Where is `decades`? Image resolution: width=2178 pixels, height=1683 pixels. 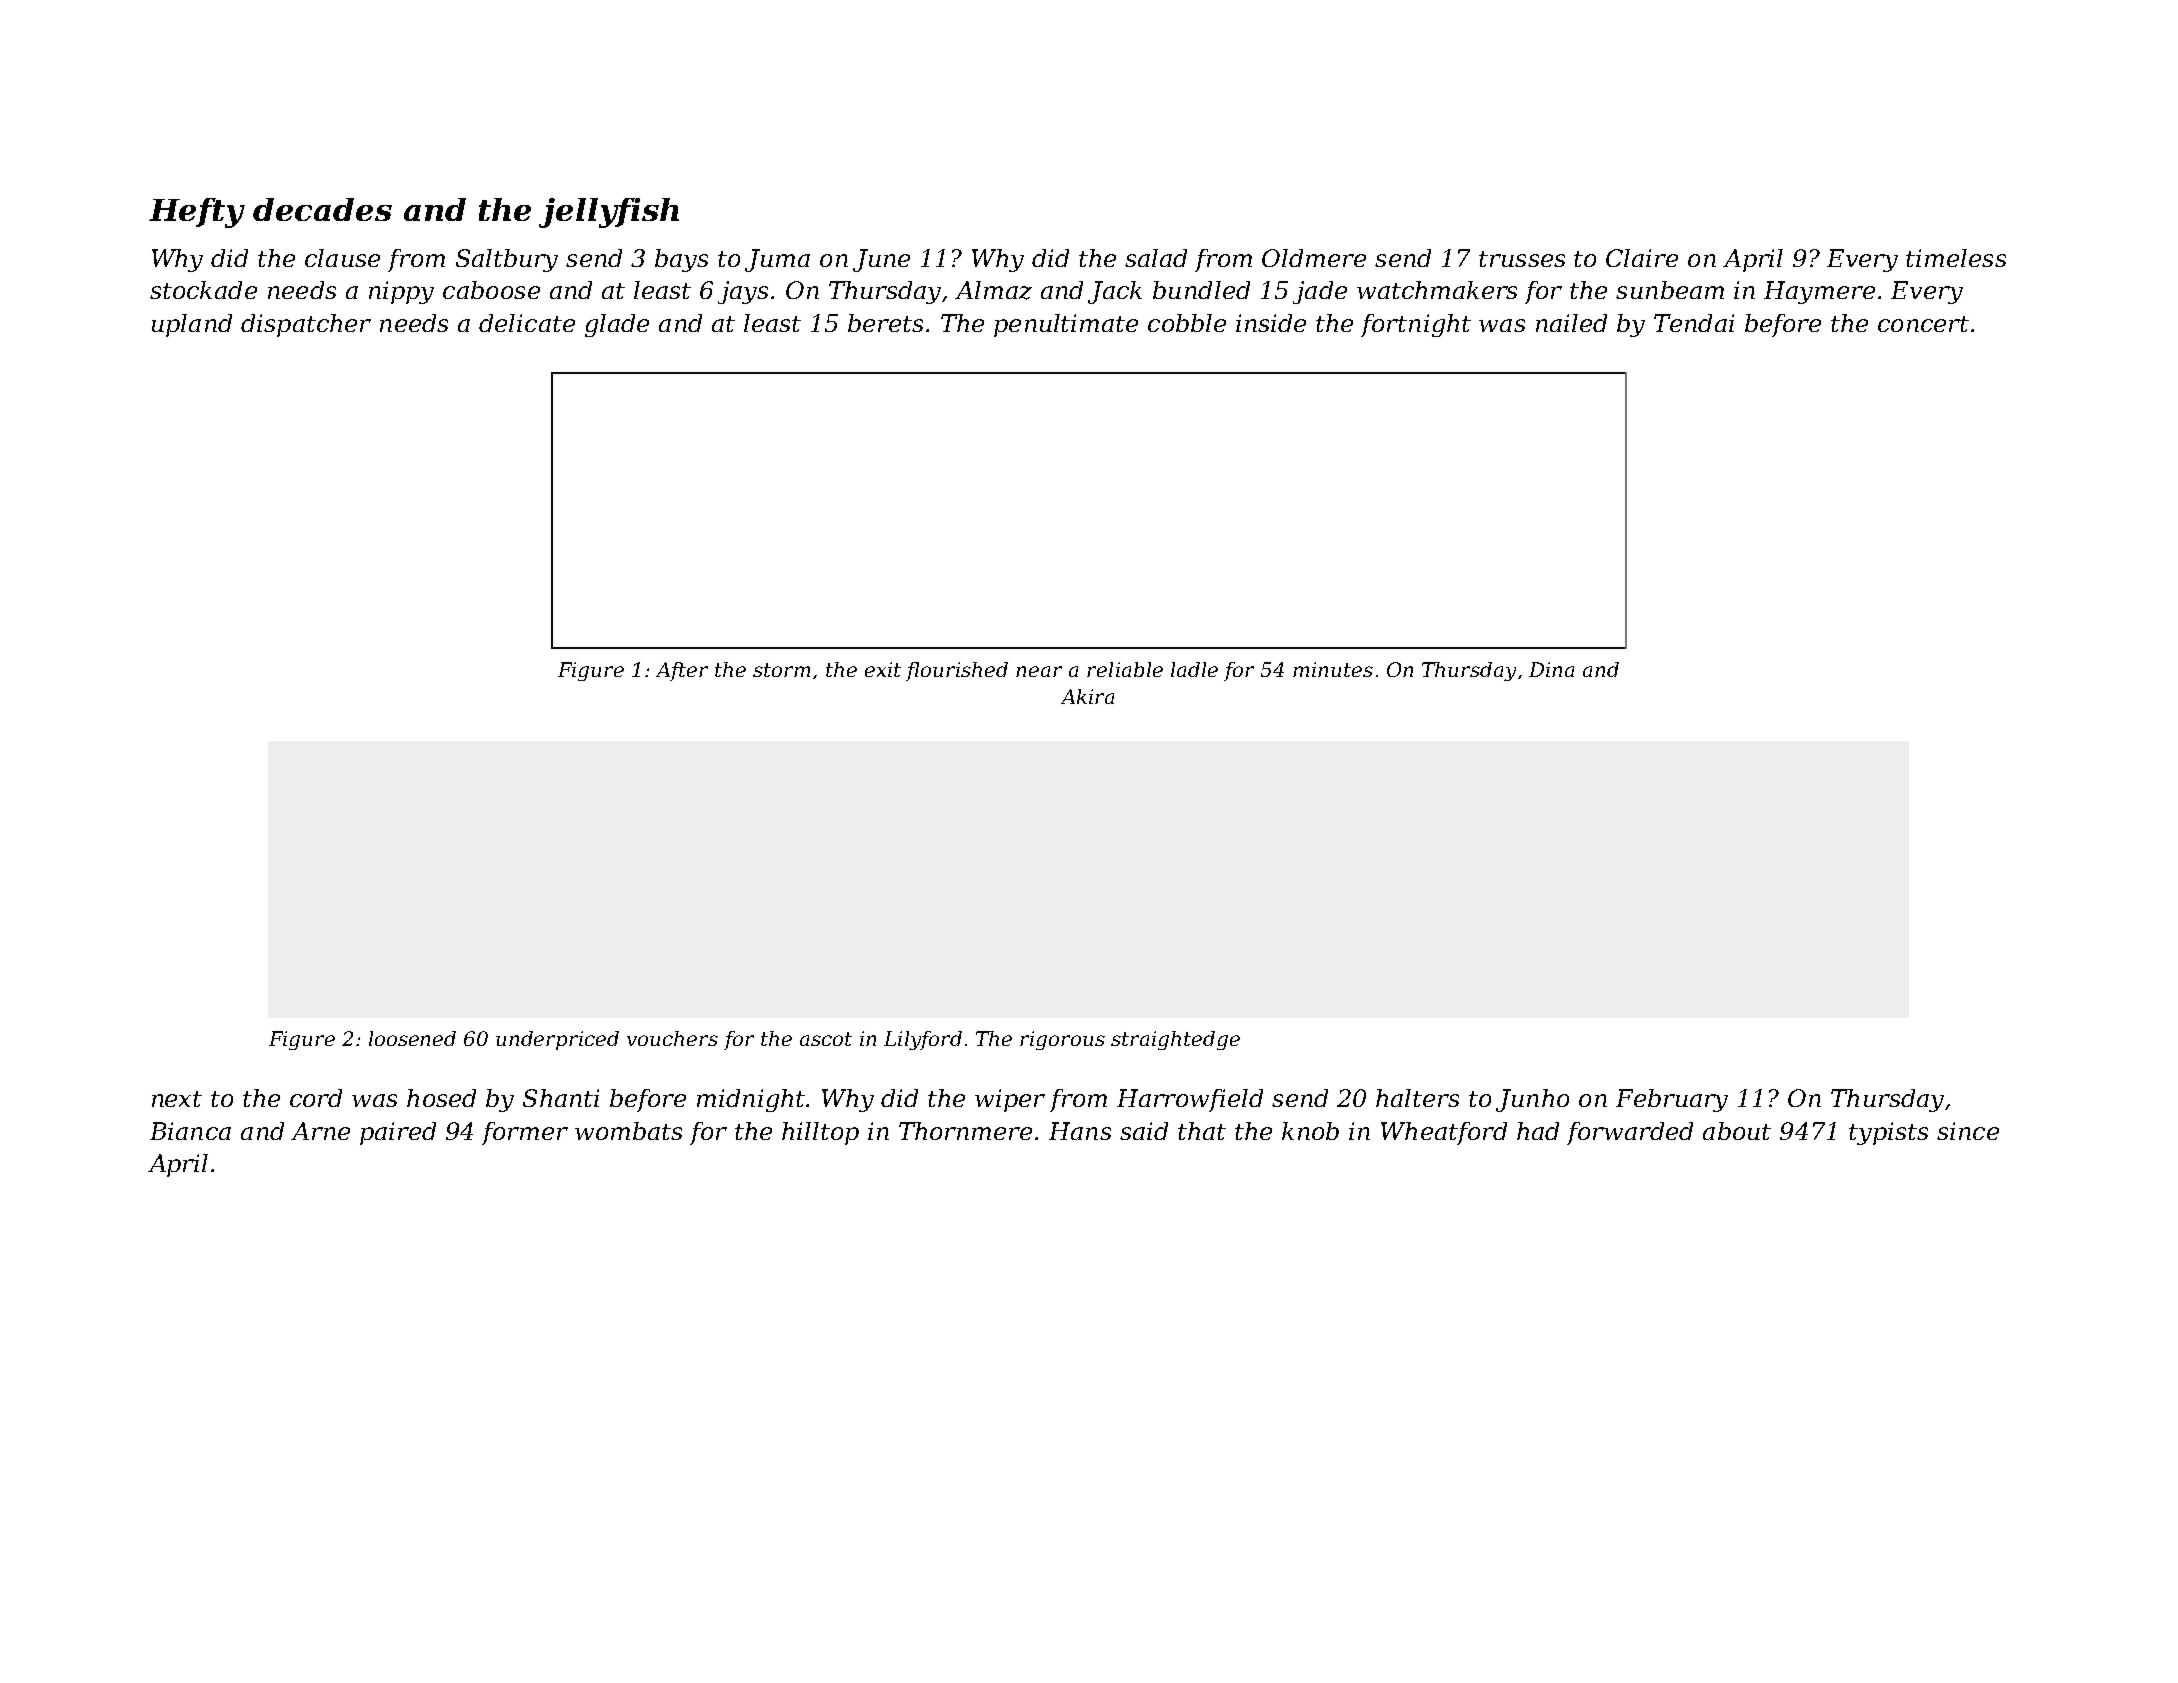
decades is located at coordinates (322, 209).
